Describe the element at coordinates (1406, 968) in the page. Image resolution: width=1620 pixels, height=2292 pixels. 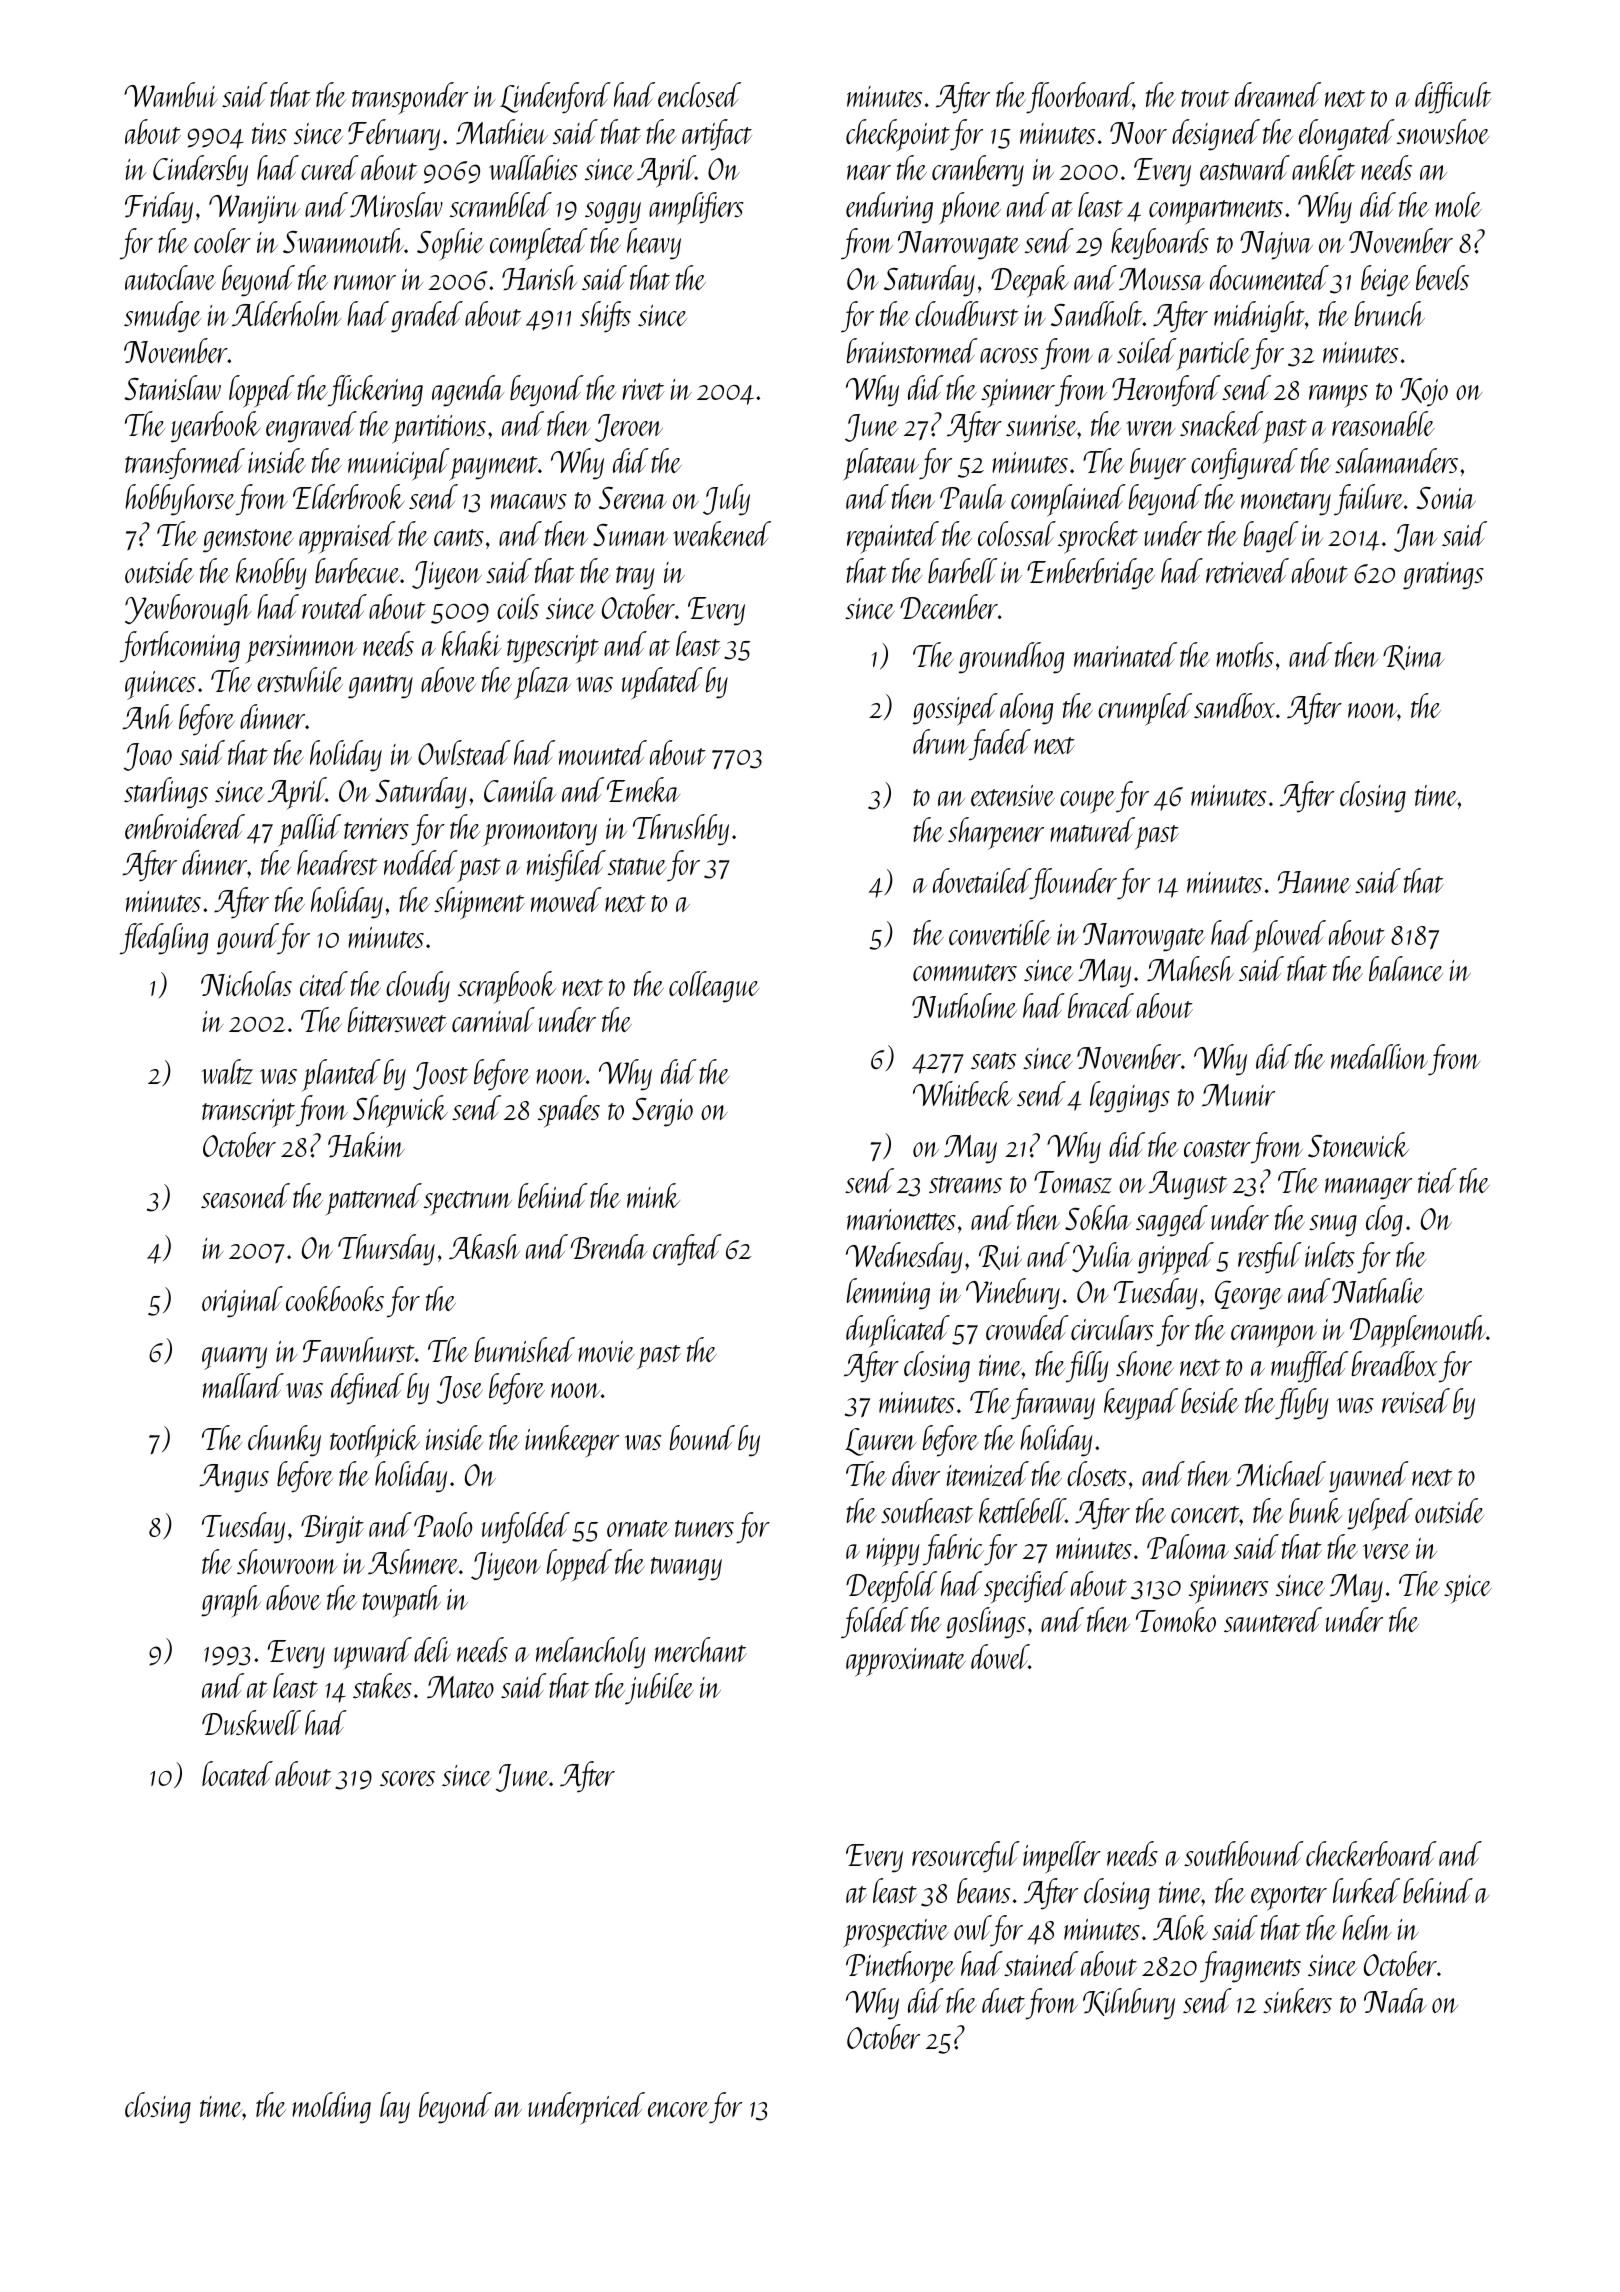
I see `balance` at that location.
